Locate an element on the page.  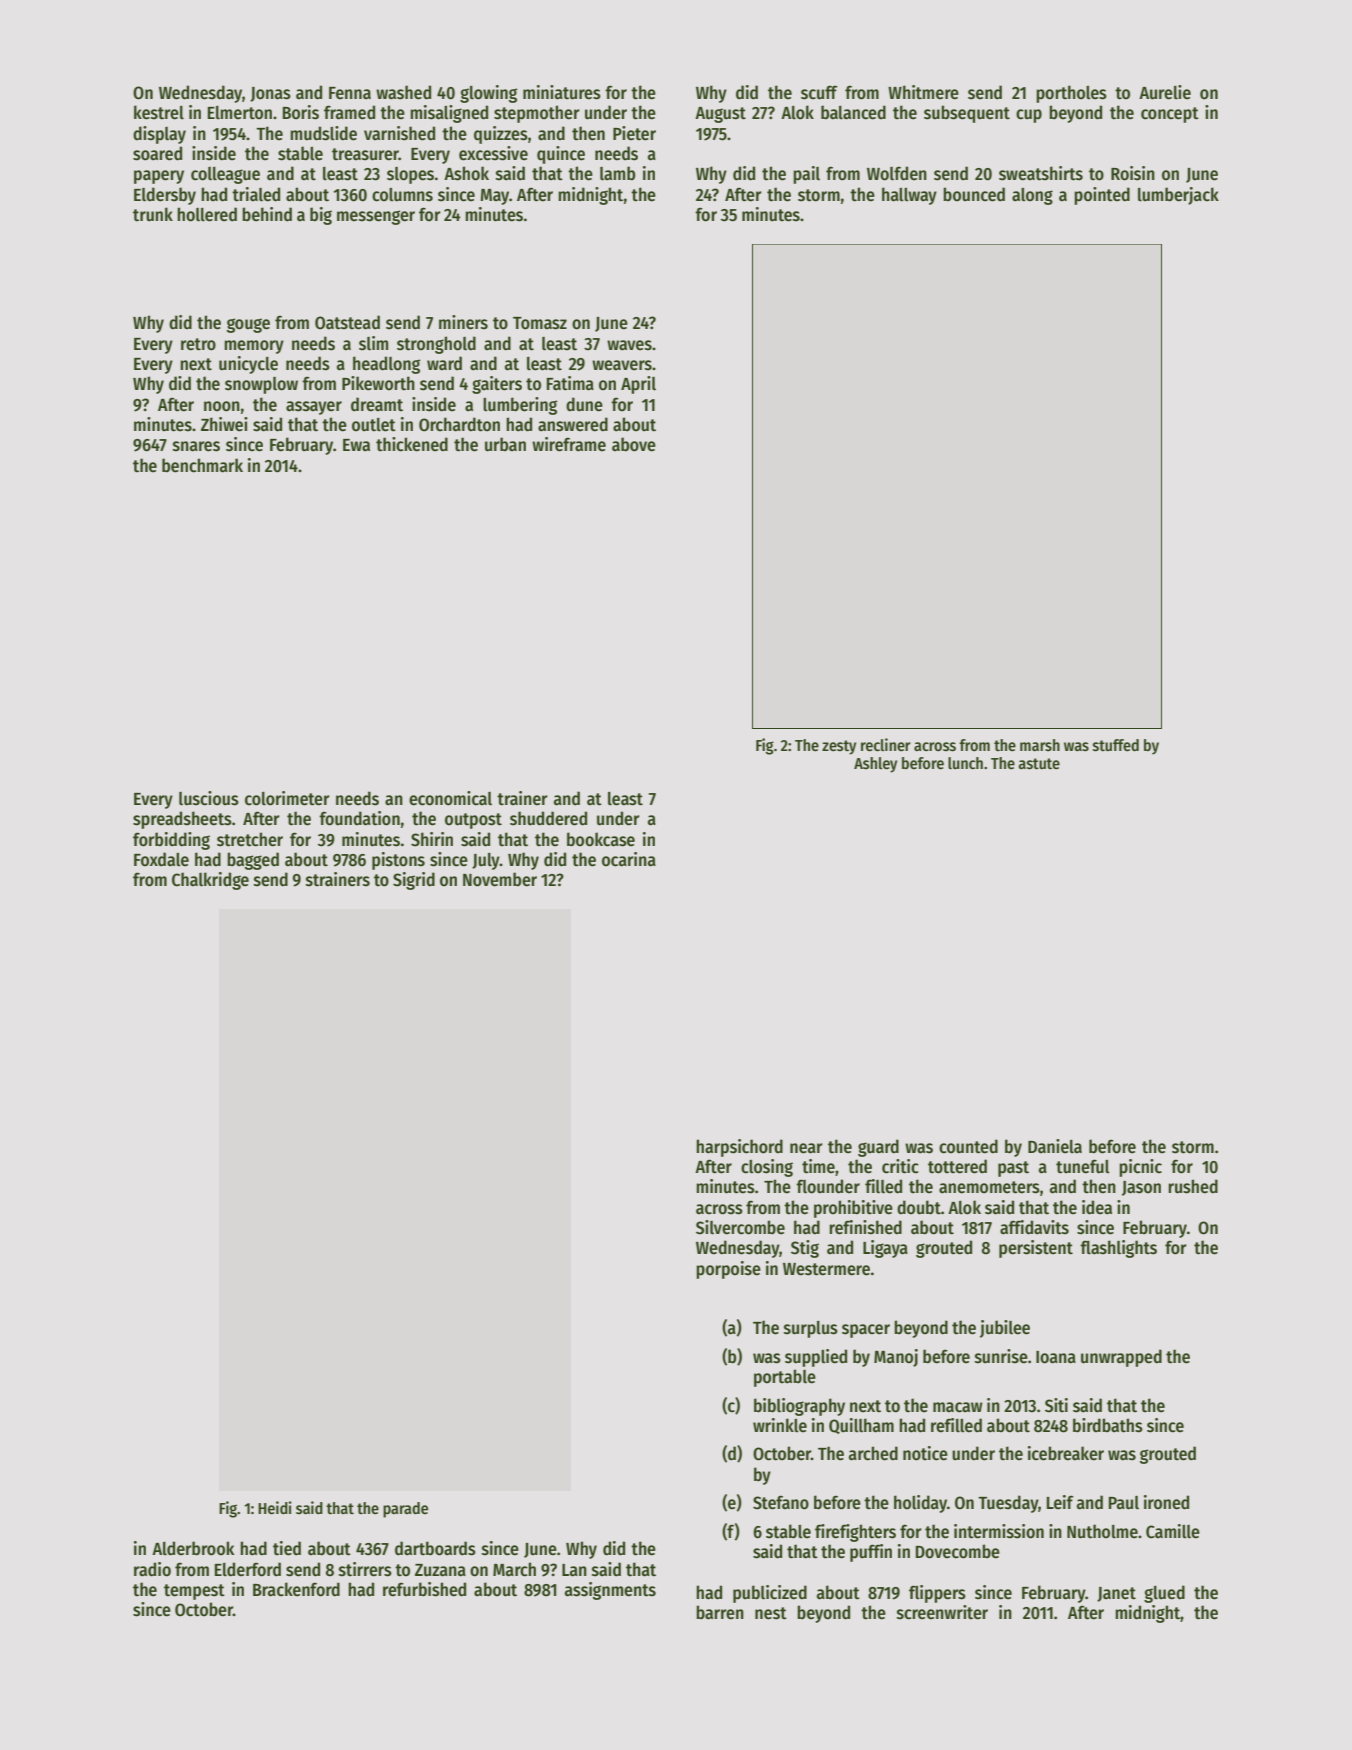
time is located at coordinates (818, 1166).
